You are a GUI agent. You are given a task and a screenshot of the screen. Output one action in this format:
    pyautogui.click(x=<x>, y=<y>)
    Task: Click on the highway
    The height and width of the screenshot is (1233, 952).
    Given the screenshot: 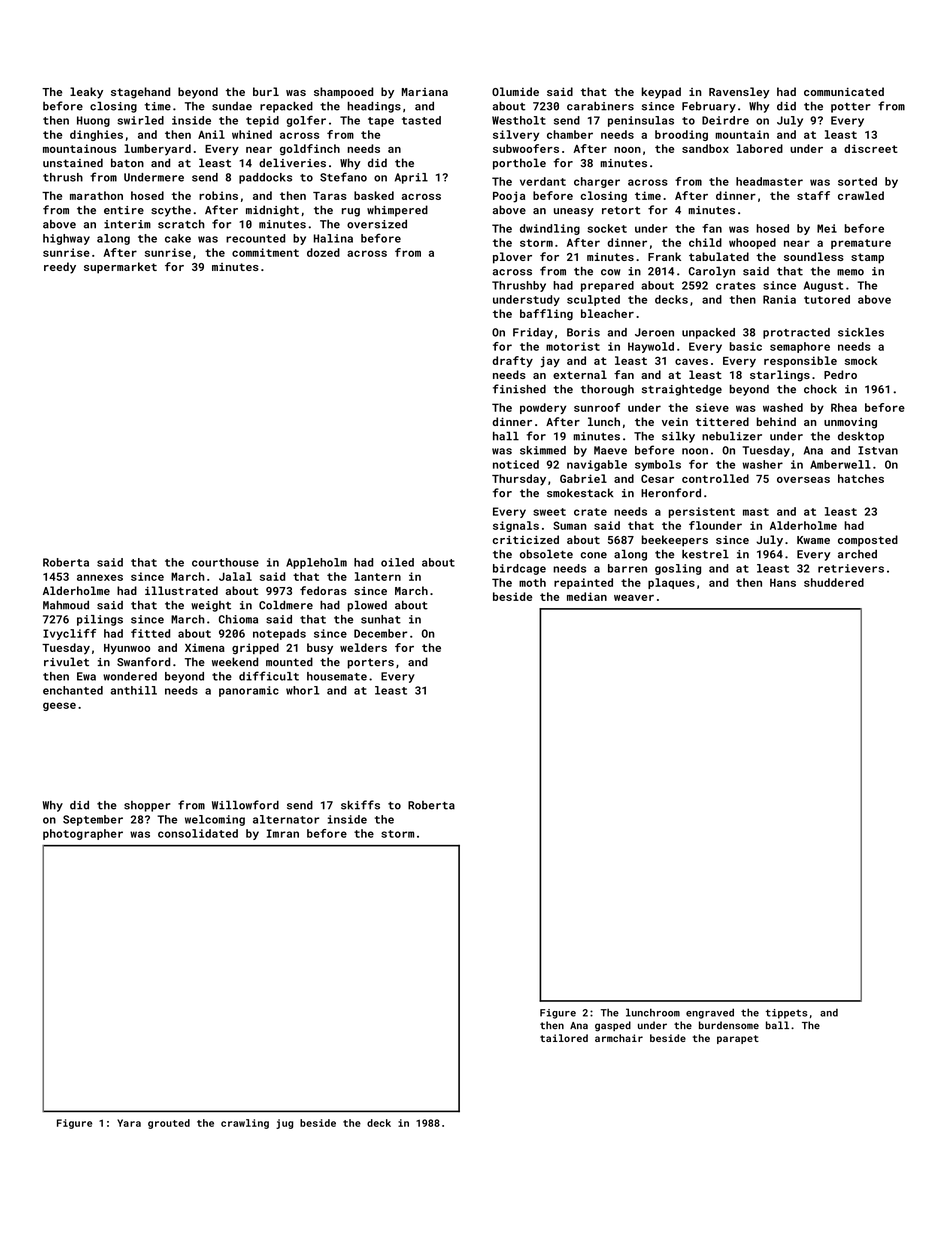 What is the action you would take?
    pyautogui.click(x=66, y=239)
